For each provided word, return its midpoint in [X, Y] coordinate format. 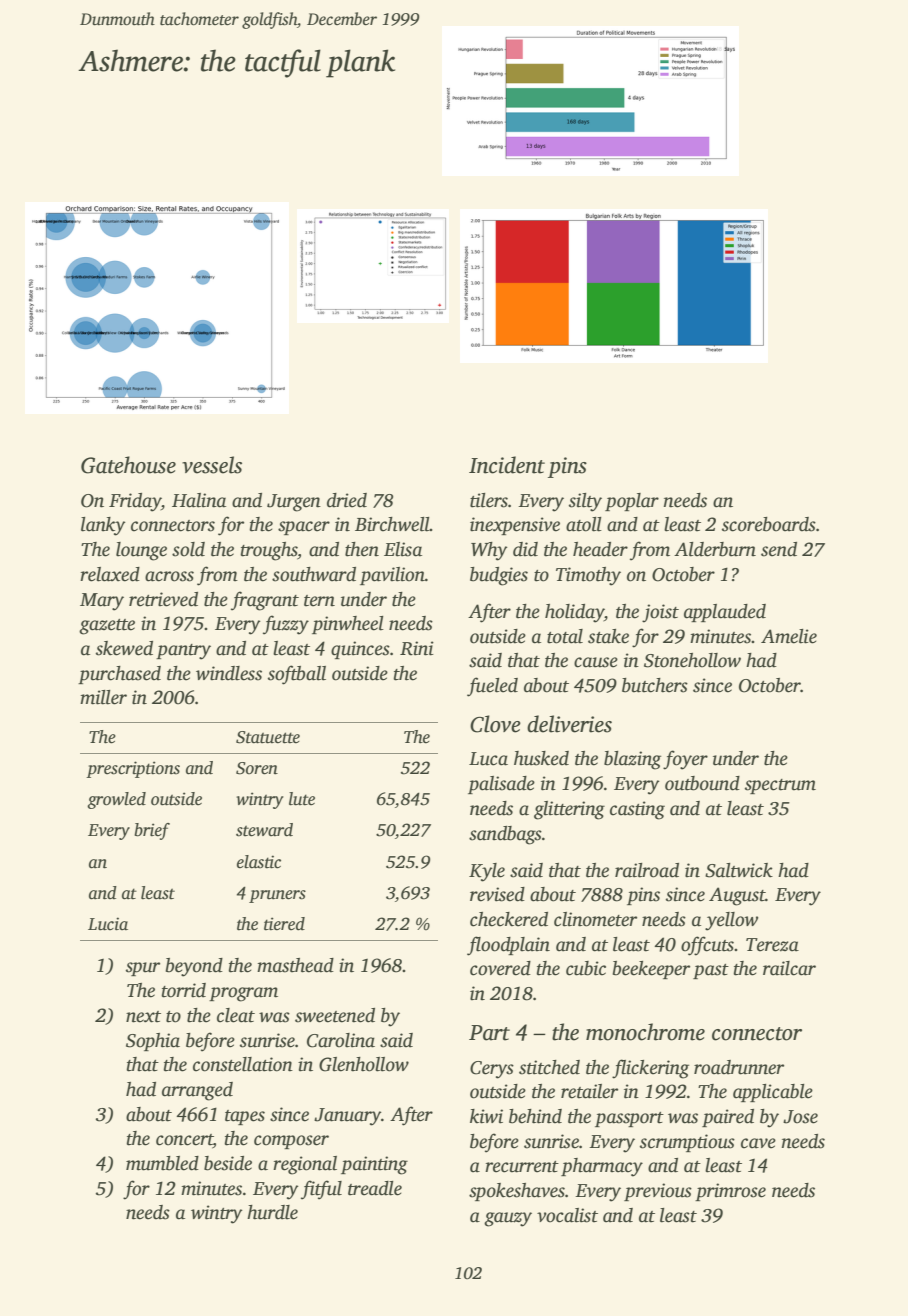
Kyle [487, 872]
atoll [584, 524]
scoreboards [769, 524]
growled [116, 800]
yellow [731, 921]
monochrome [645, 1032]
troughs [269, 551]
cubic [586, 968]
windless [229, 673]
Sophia [153, 1042]
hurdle [272, 1212]
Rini [417, 648]
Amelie [789, 636]
